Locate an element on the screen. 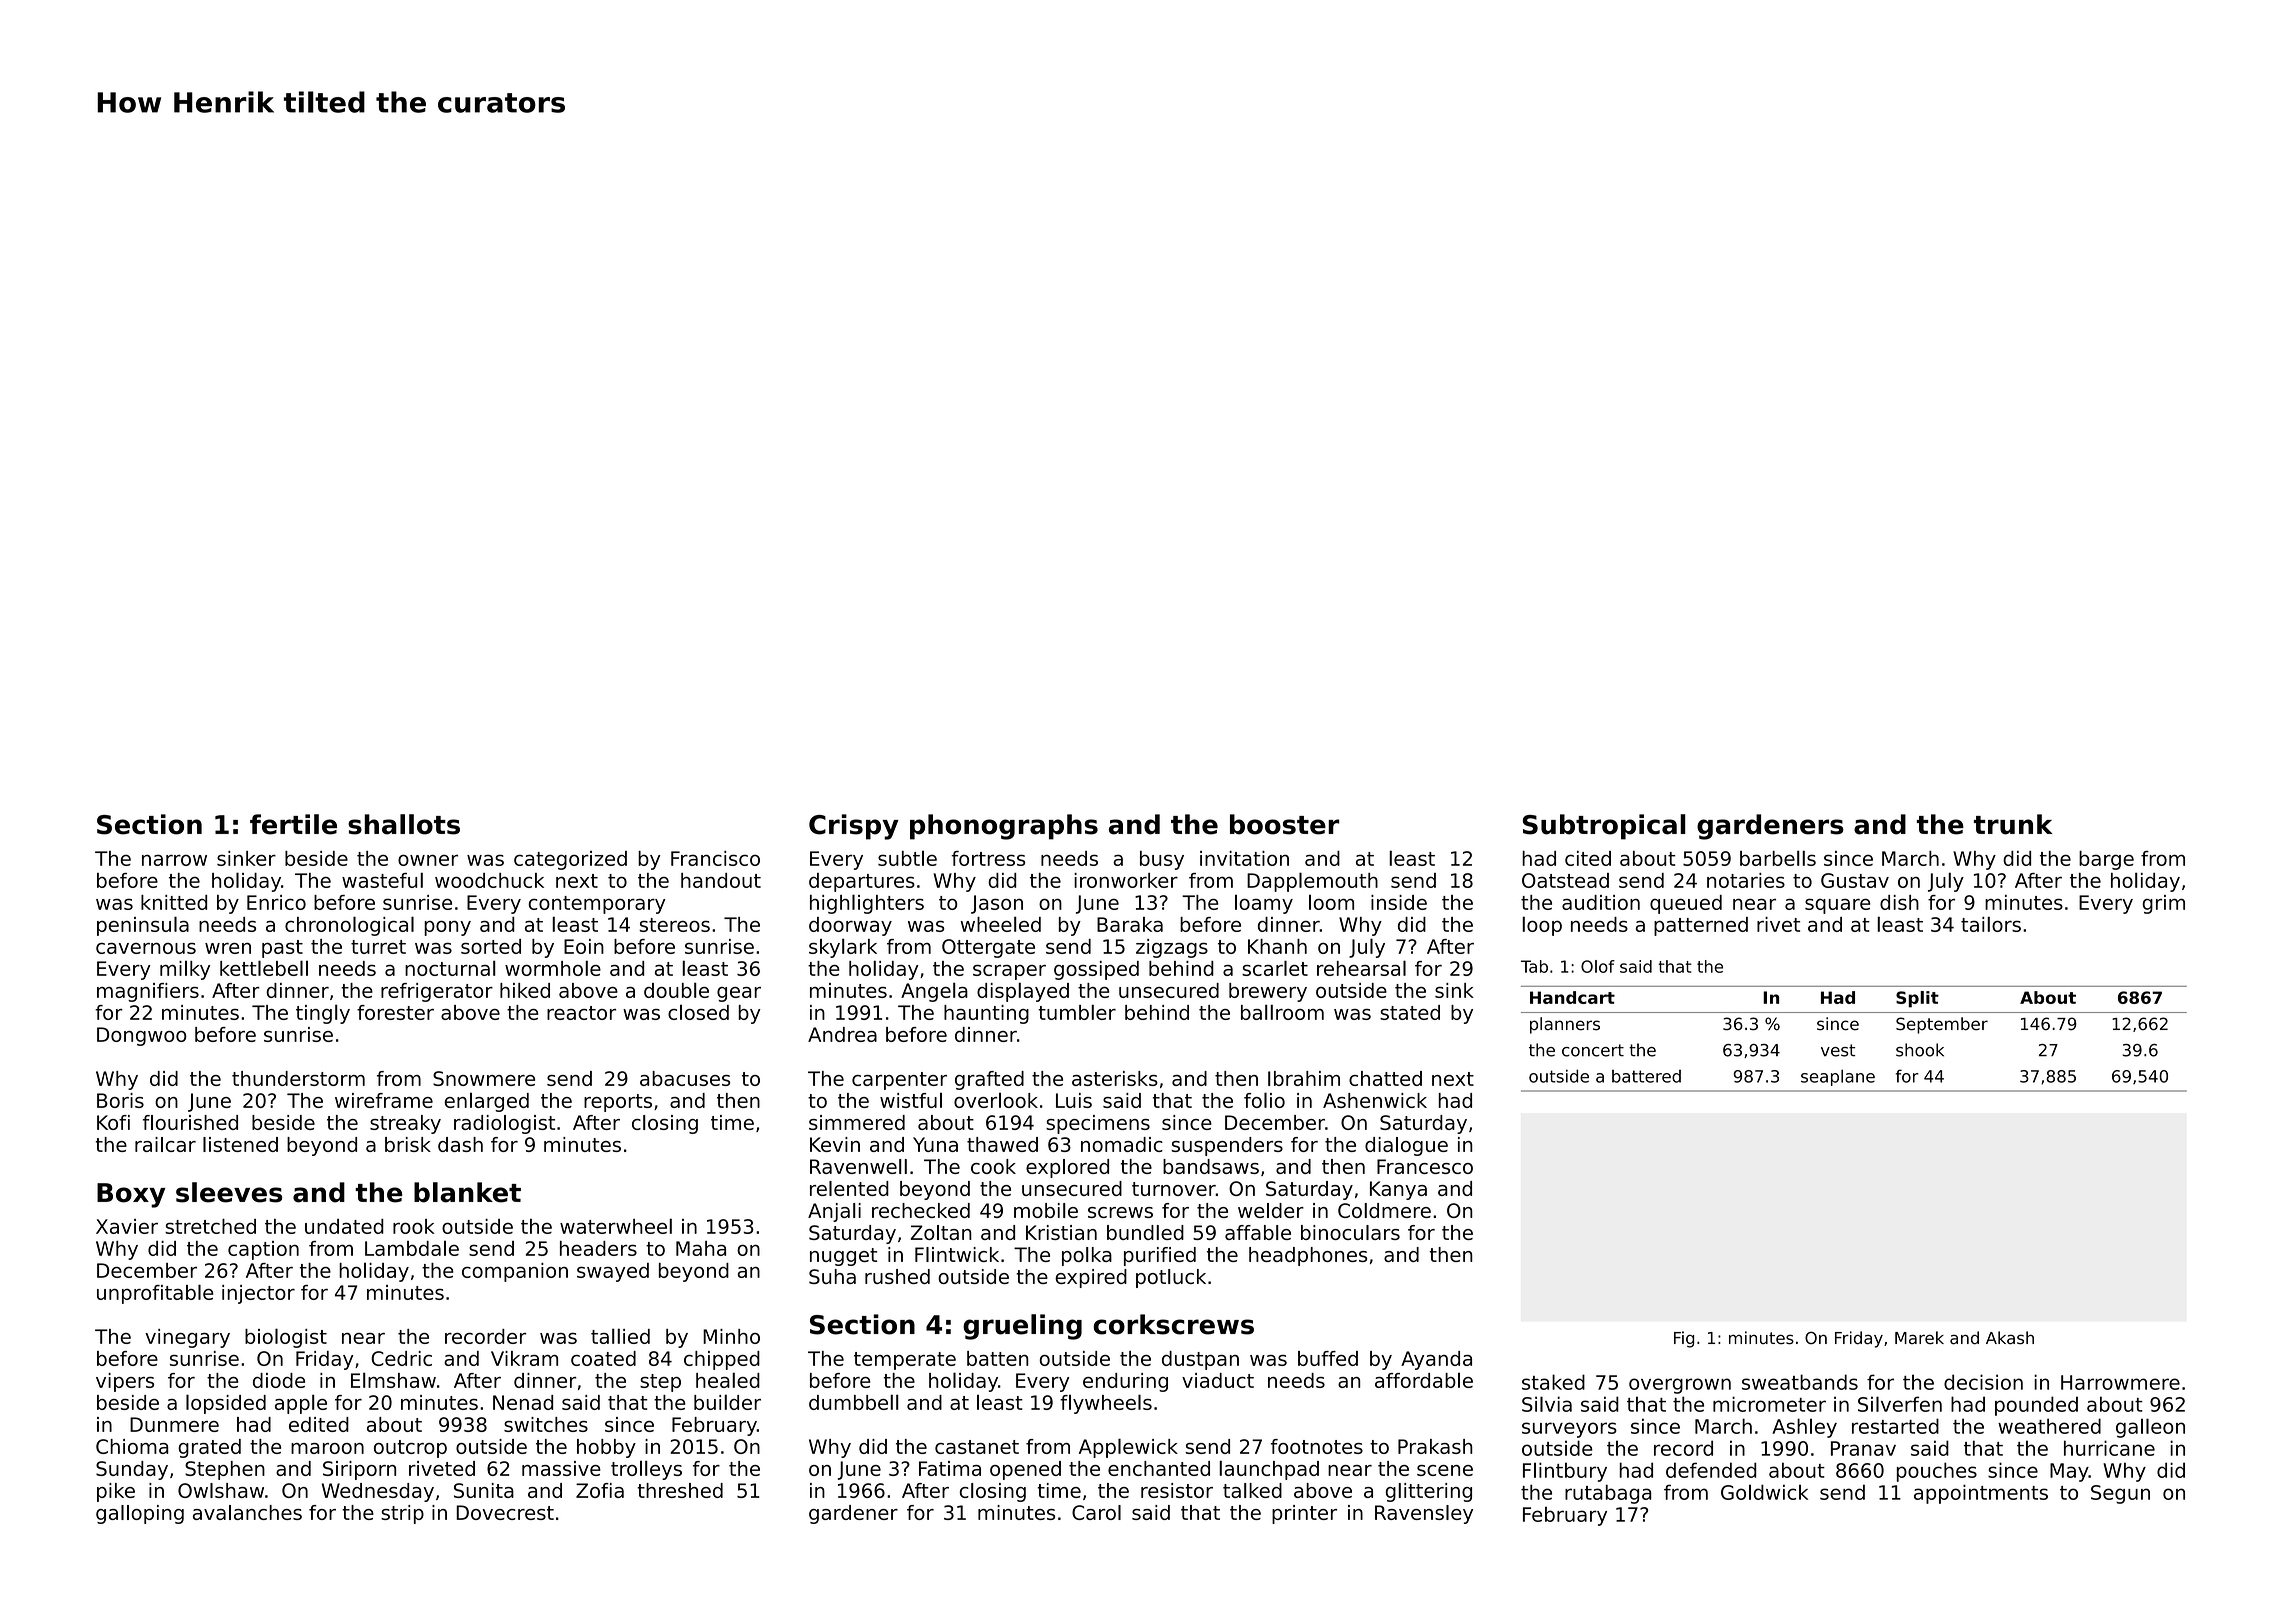  barge is located at coordinates (2106, 860).
